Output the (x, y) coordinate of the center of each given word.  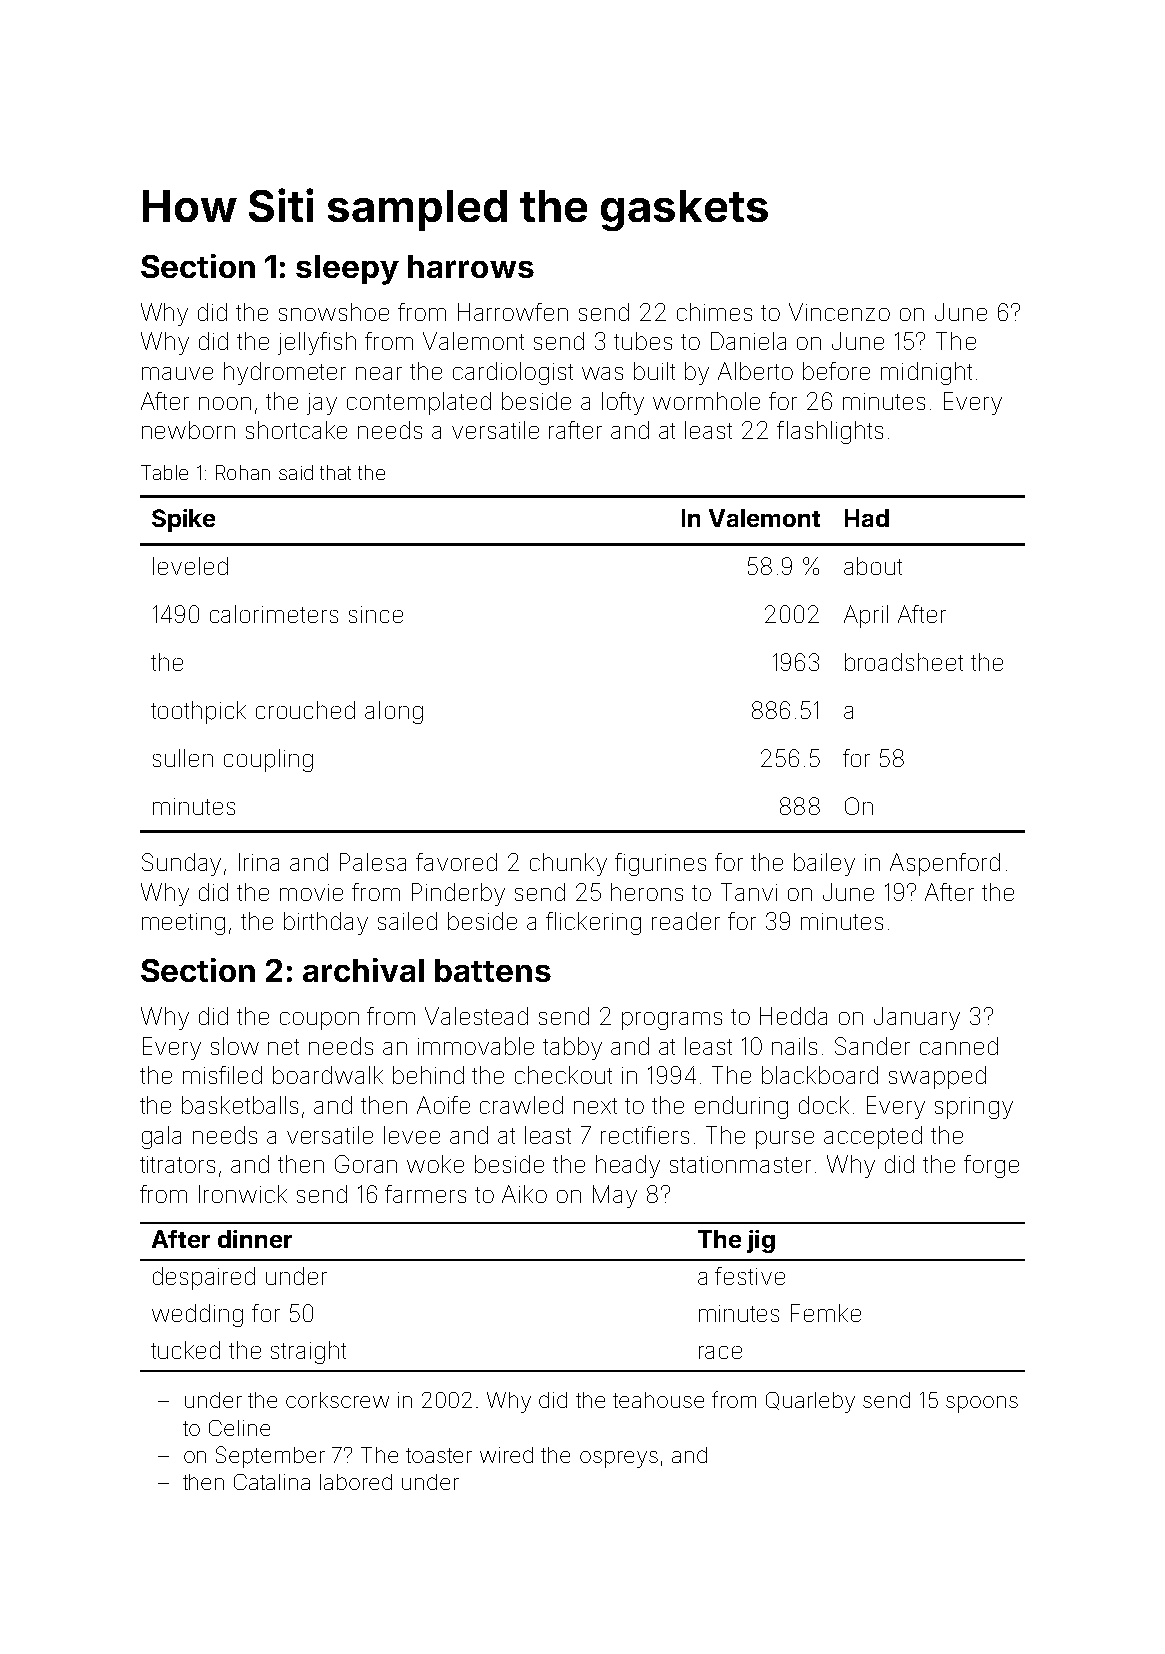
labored (356, 1482)
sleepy (347, 270)
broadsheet (904, 662)
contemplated (419, 403)
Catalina (272, 1482)
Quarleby (810, 1402)
